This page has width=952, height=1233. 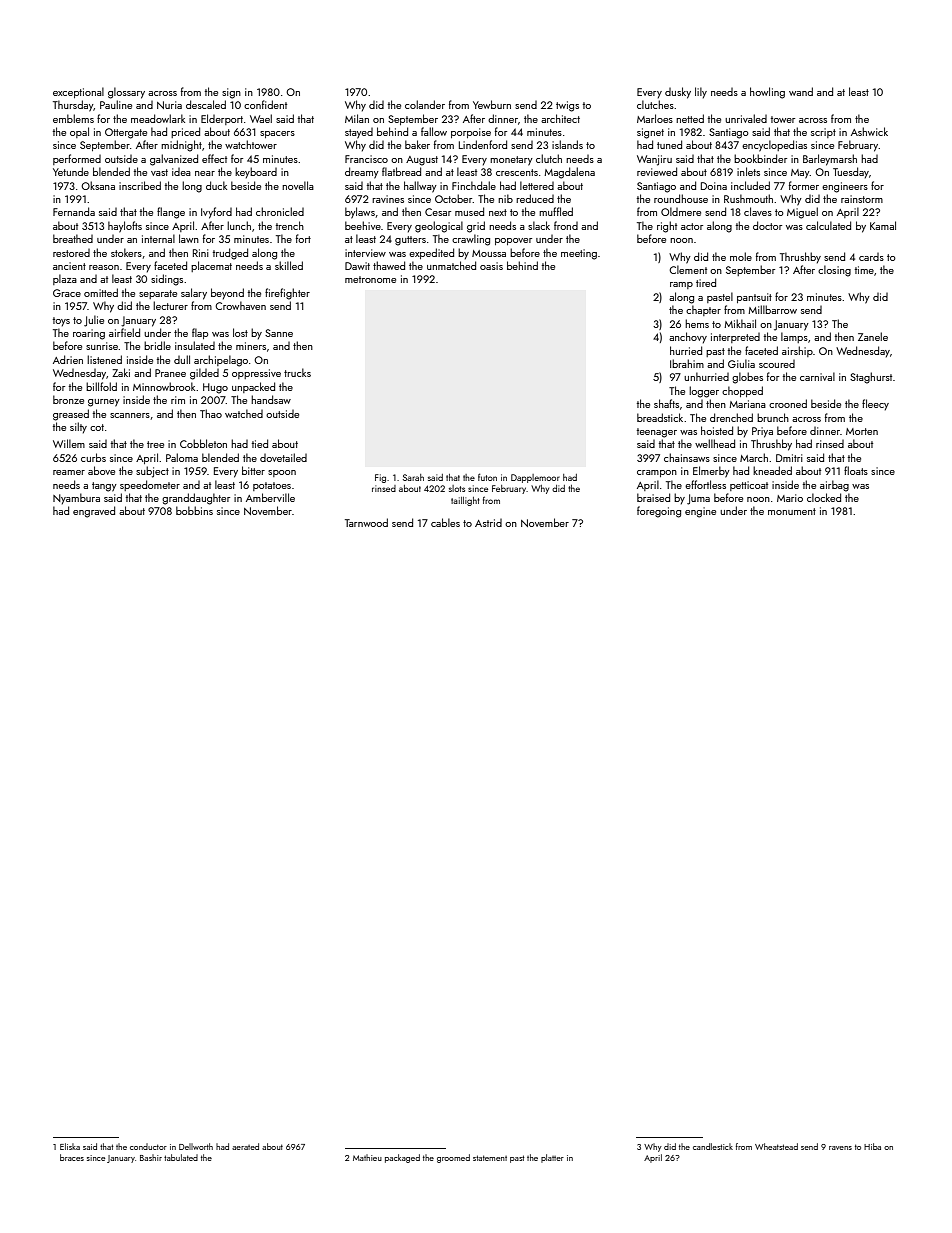 I want to click on braces, so click(x=72, y=1157).
